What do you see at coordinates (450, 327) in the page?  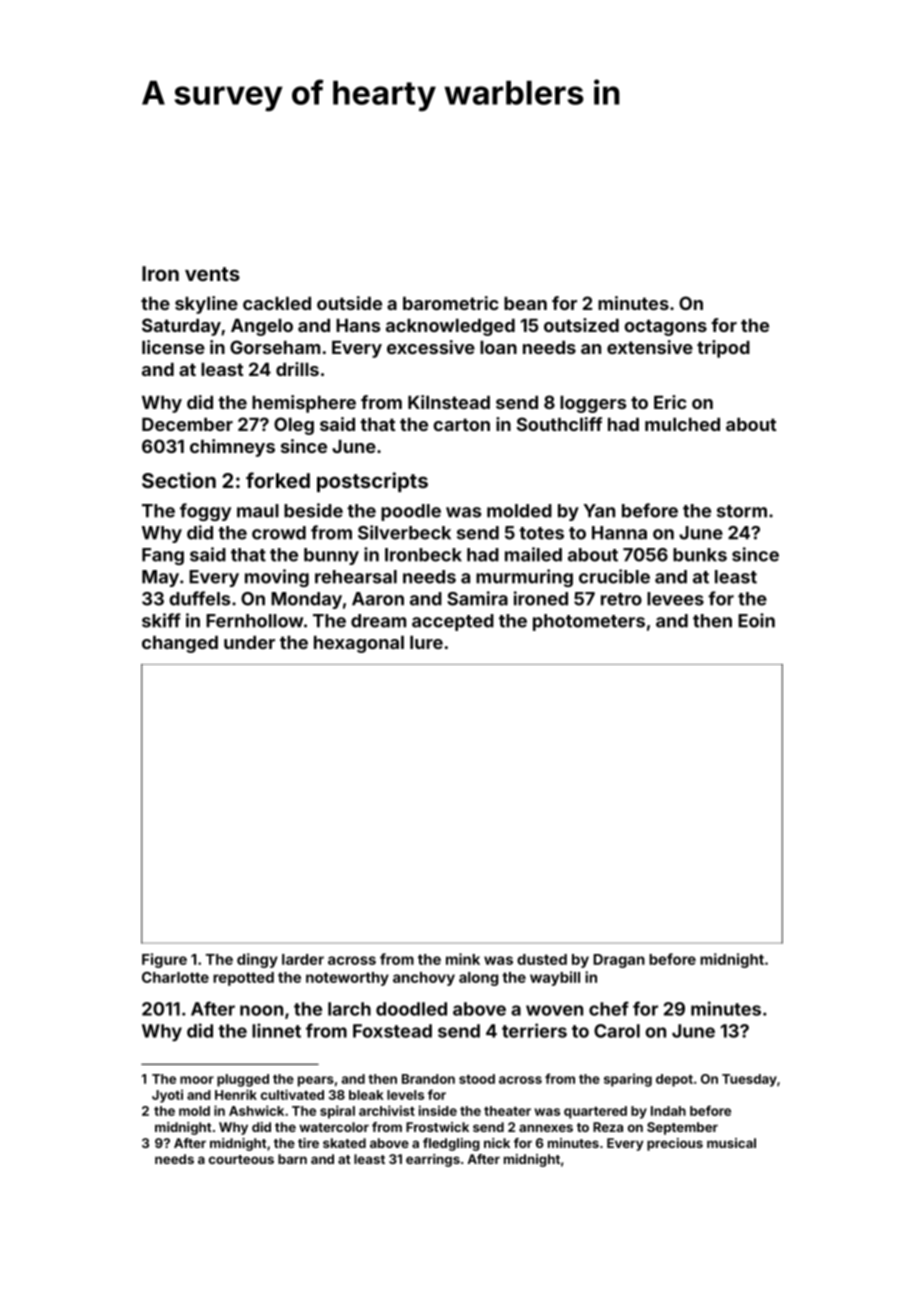 I see `acknowledged` at bounding box center [450, 327].
